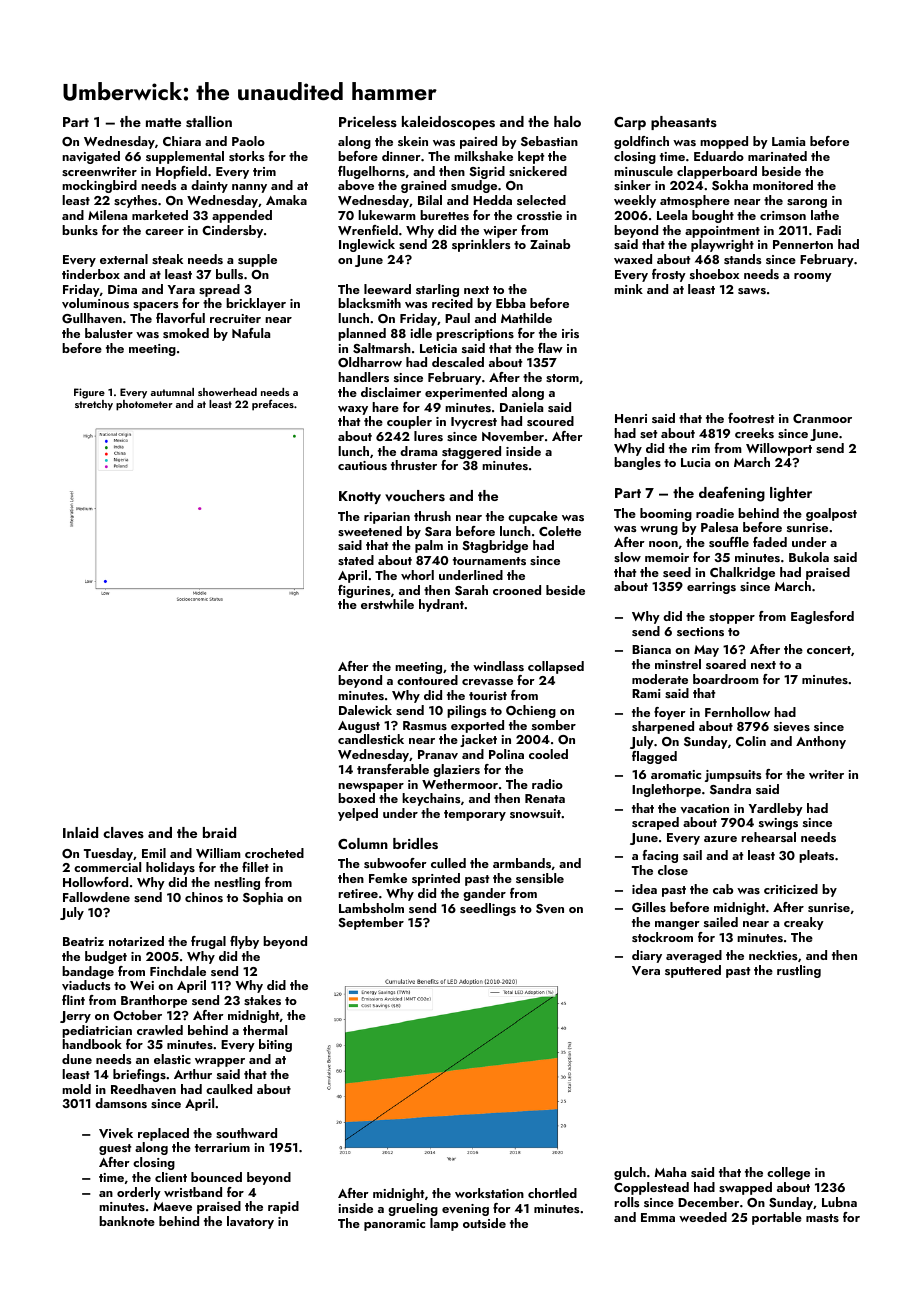 This screenshot has width=924, height=1308. I want to click on viaducts, so click(86, 985).
